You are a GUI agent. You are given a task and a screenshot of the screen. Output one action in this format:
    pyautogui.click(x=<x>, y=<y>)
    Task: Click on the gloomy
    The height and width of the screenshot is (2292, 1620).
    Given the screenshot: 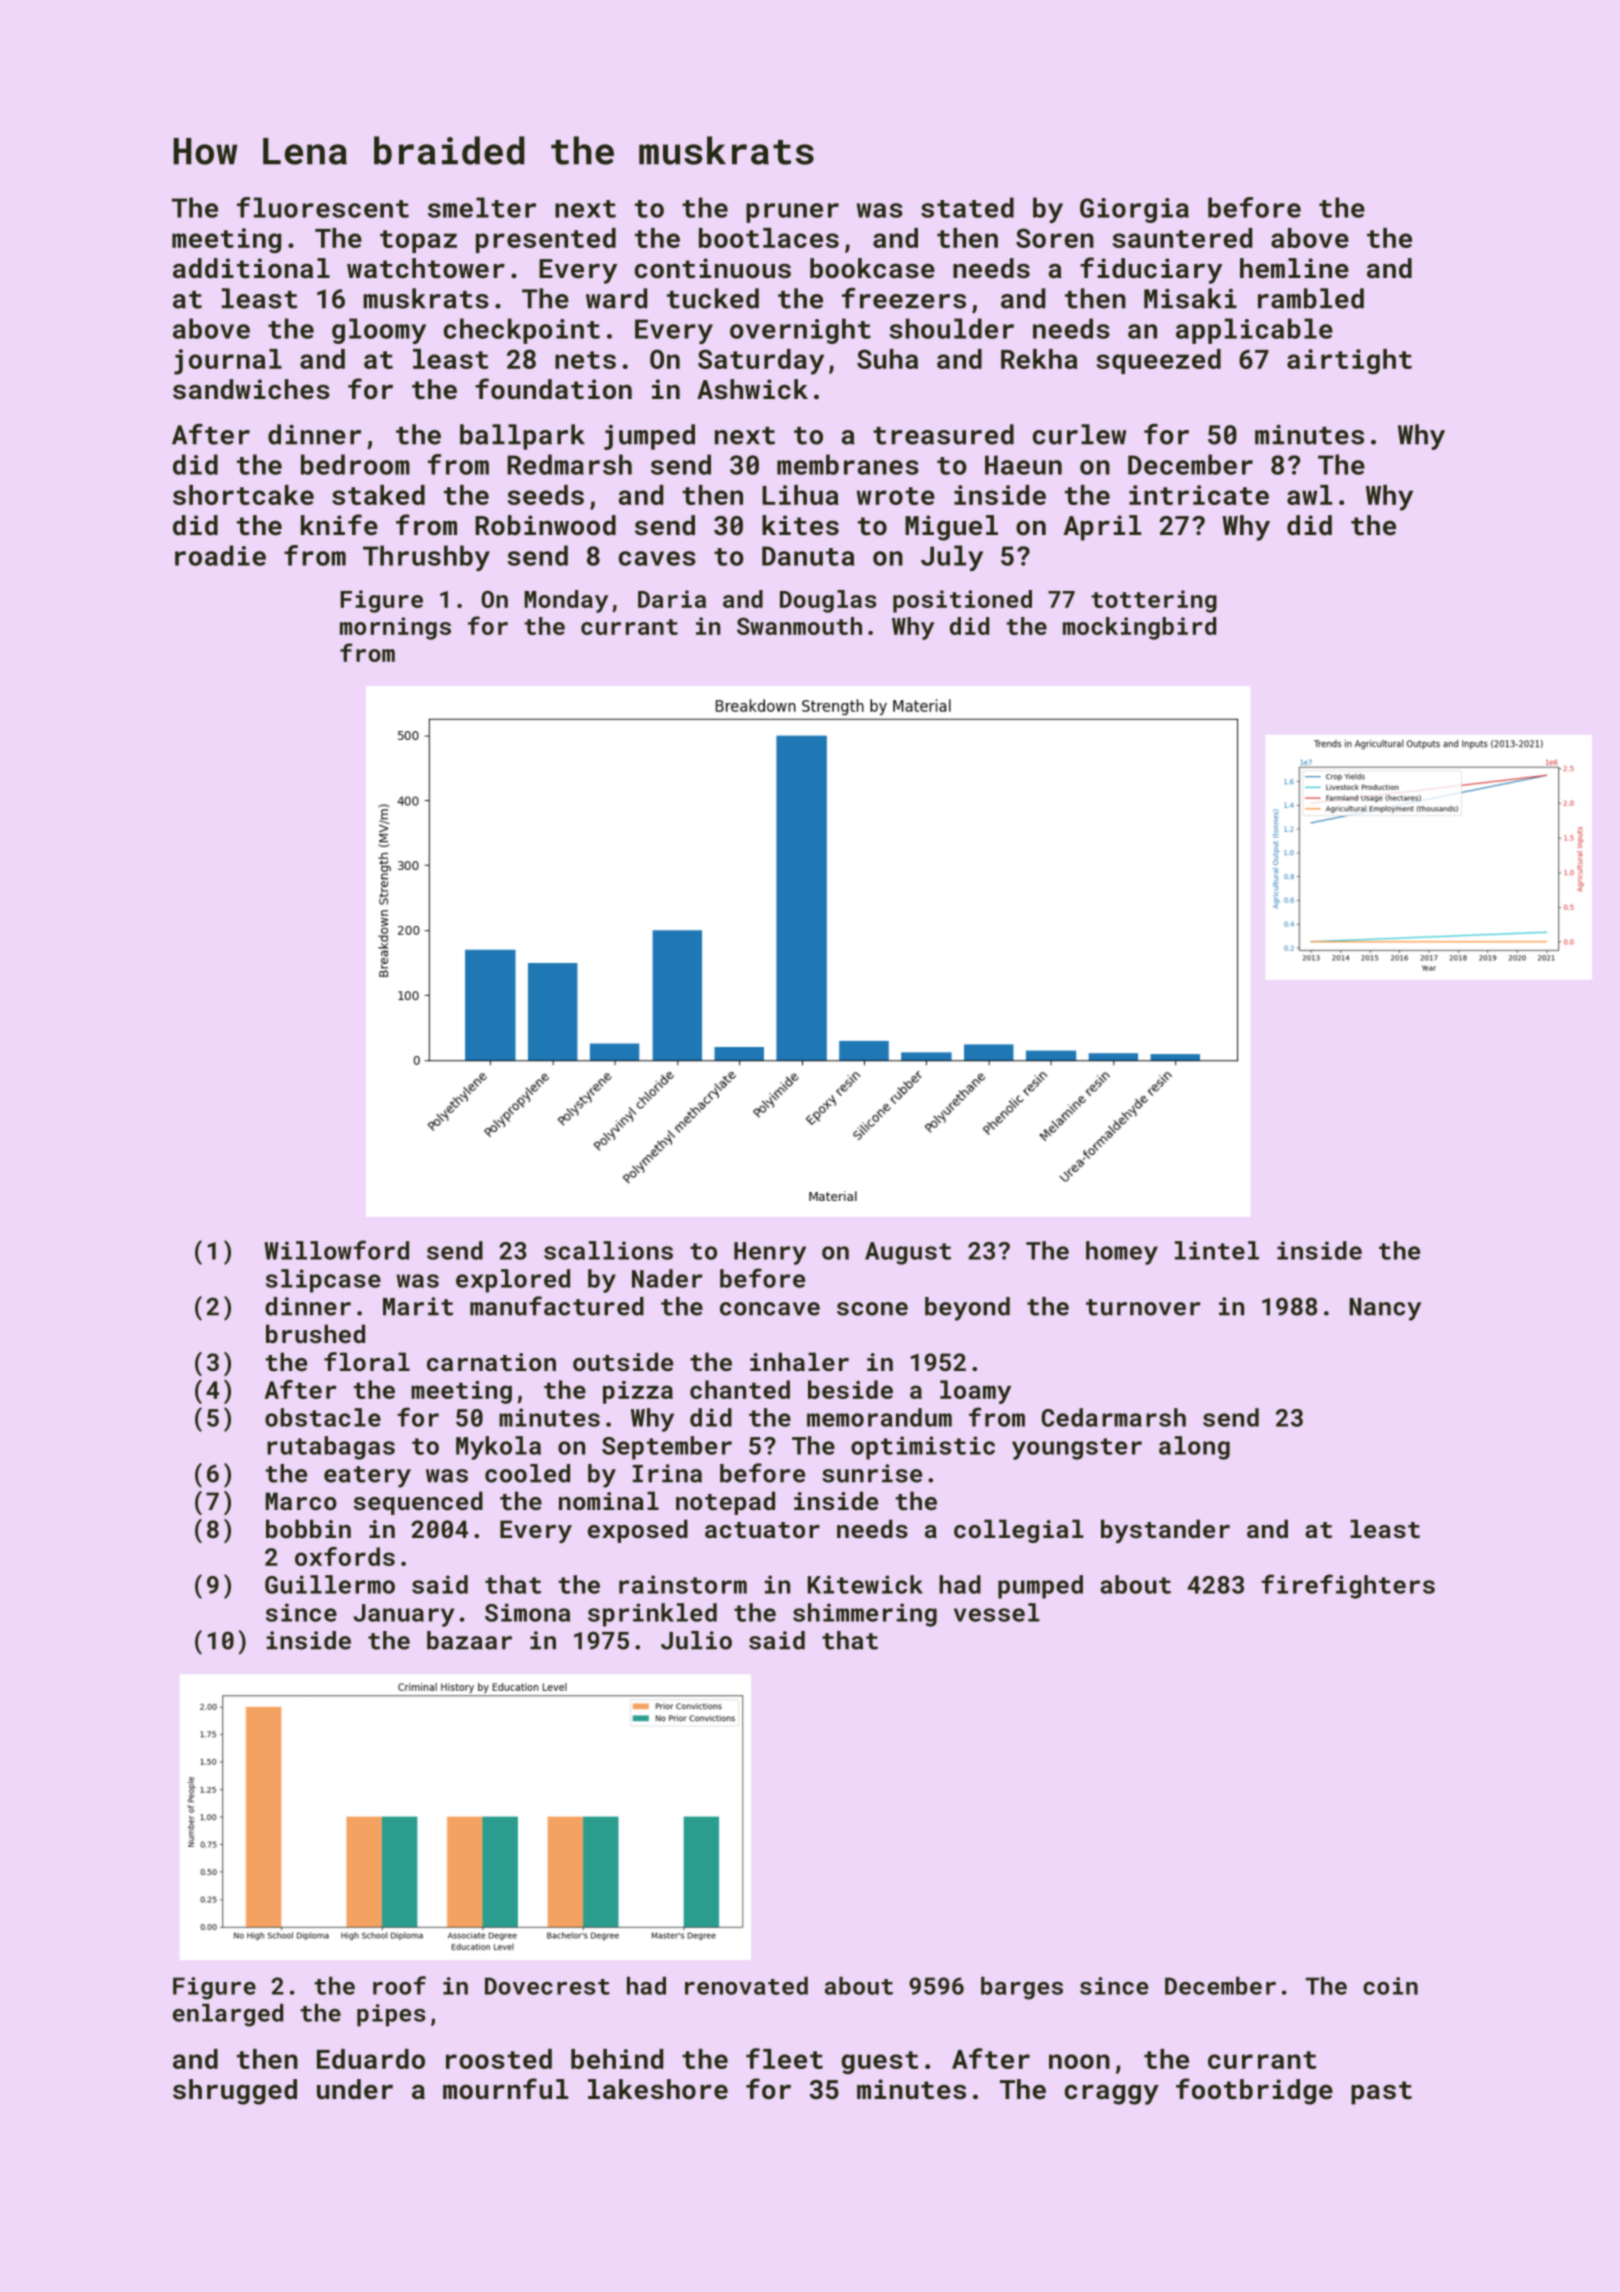 What is the action you would take?
    pyautogui.click(x=379, y=331)
